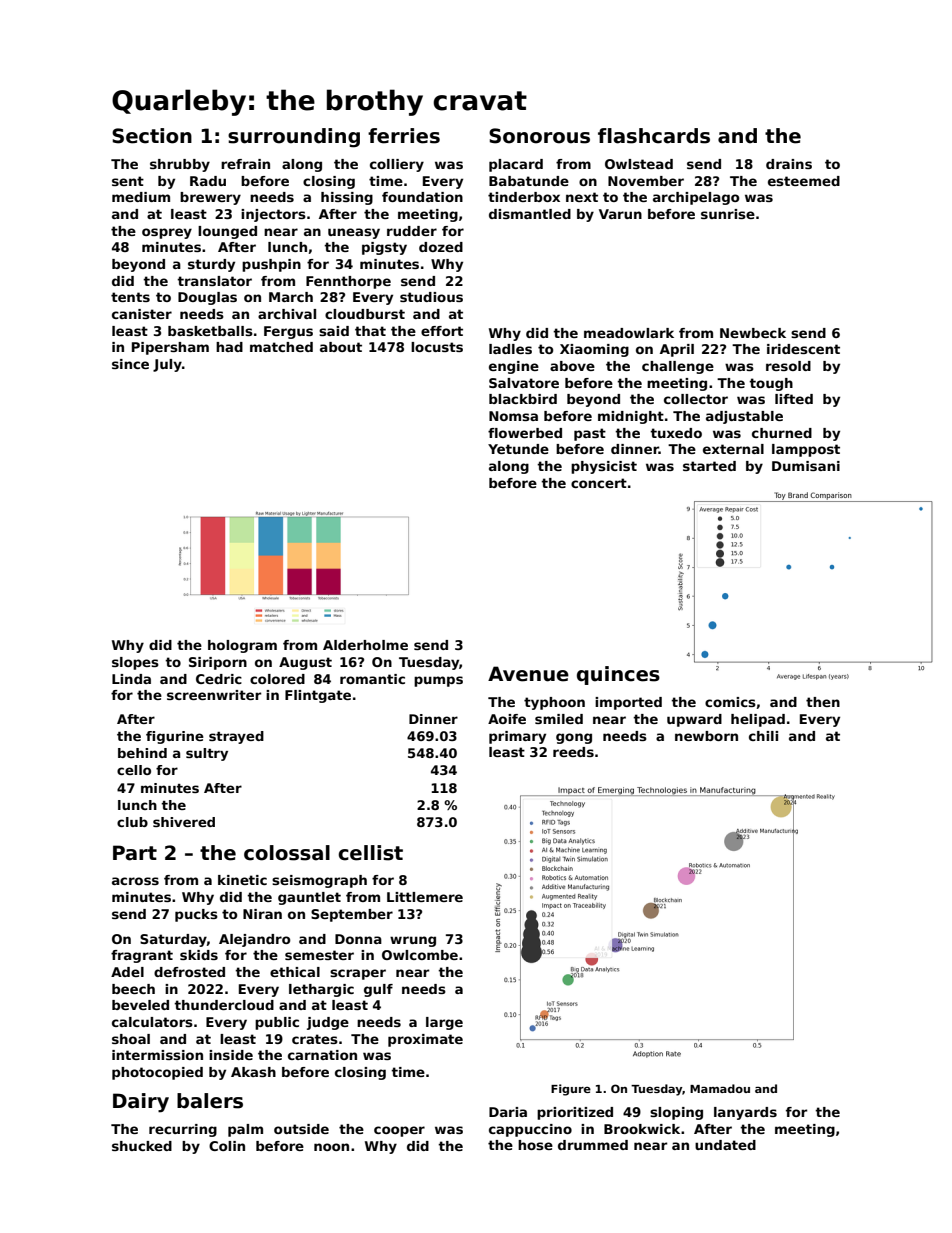 This page has height=1233, width=952. What do you see at coordinates (130, 364) in the page?
I see `since` at bounding box center [130, 364].
